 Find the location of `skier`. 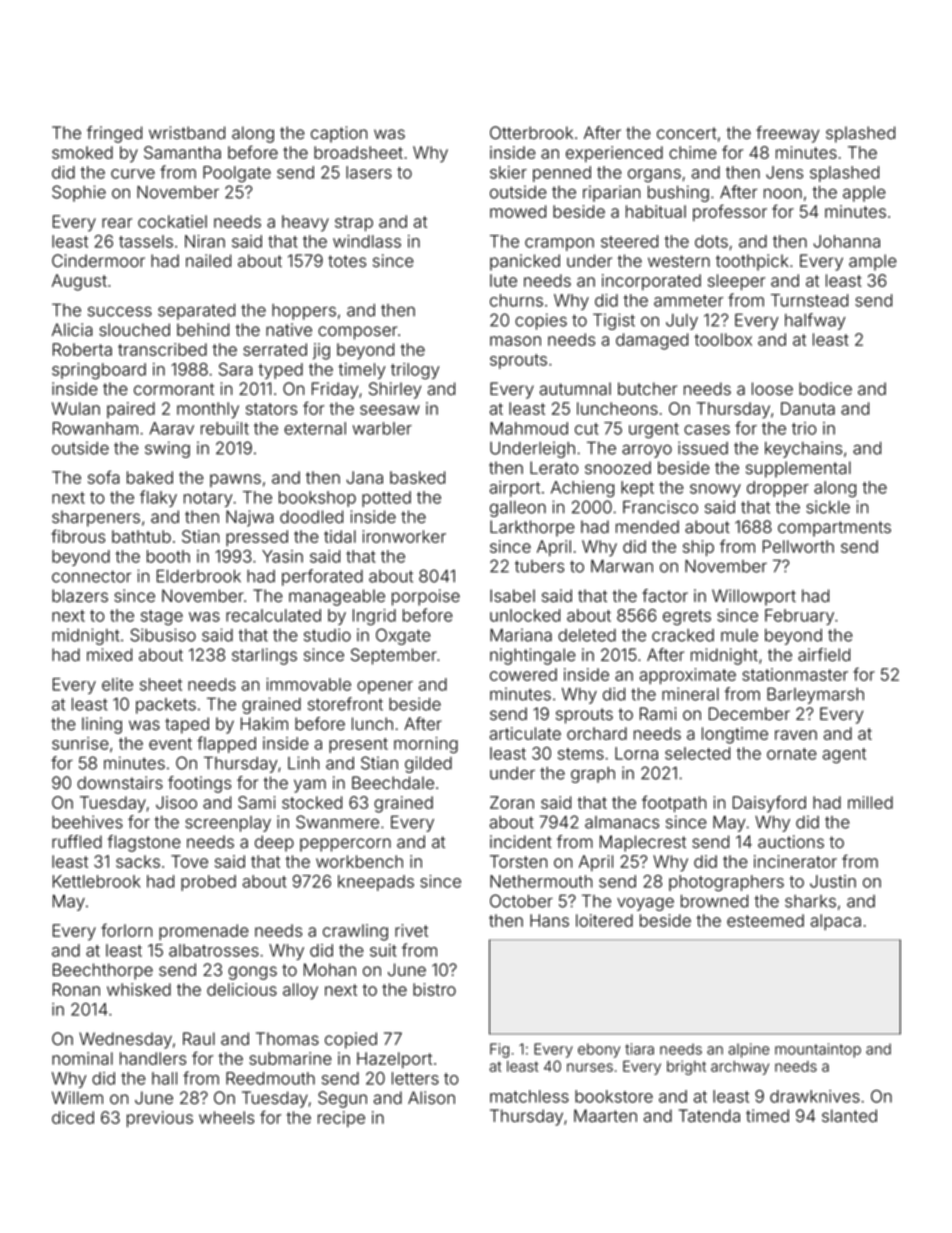

skier is located at coordinates (508, 172).
